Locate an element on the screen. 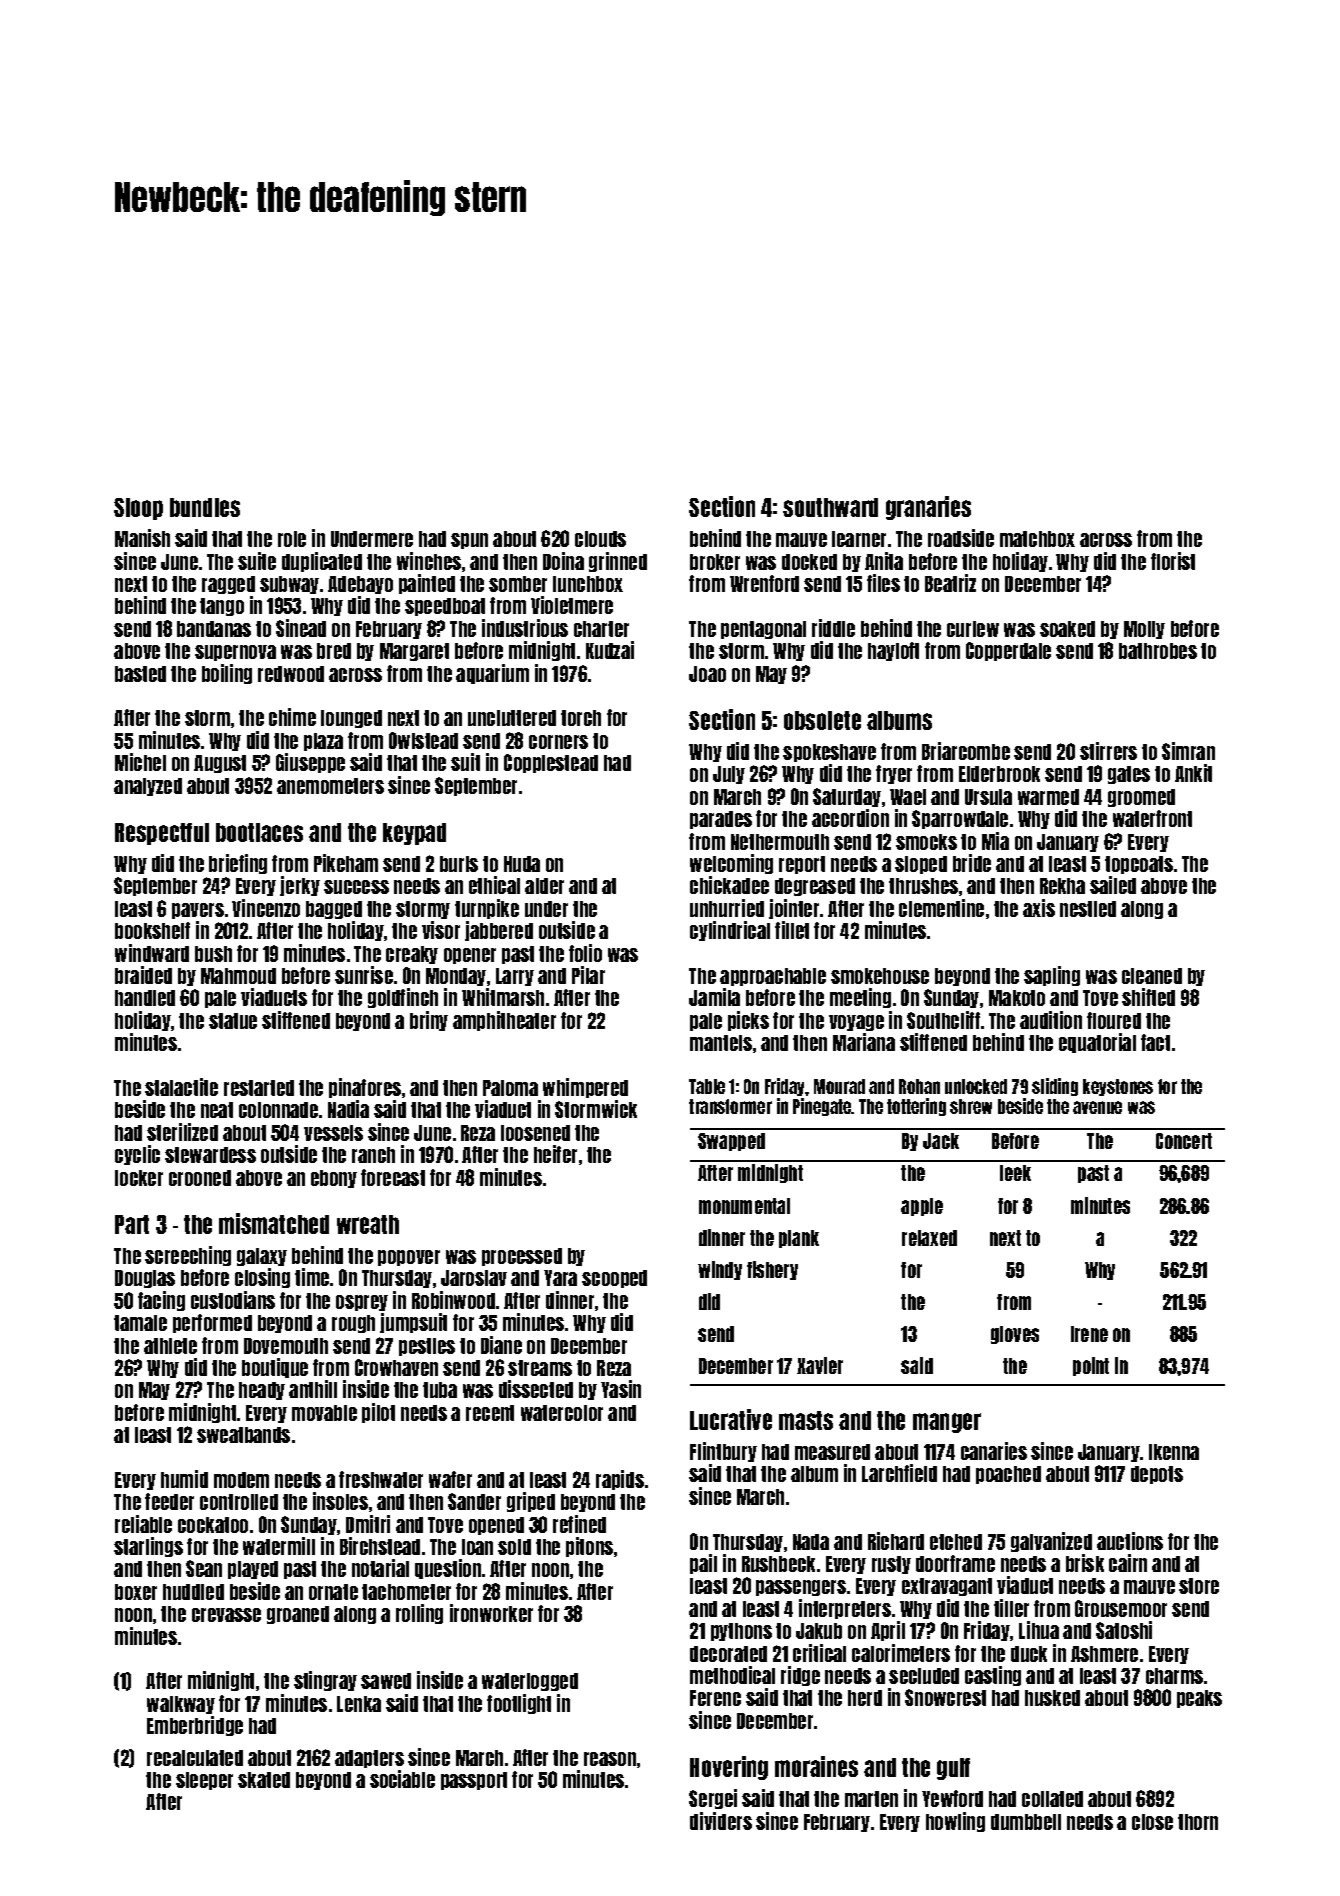 This screenshot has height=1896, width=1340. Mahmoud is located at coordinates (238, 976).
